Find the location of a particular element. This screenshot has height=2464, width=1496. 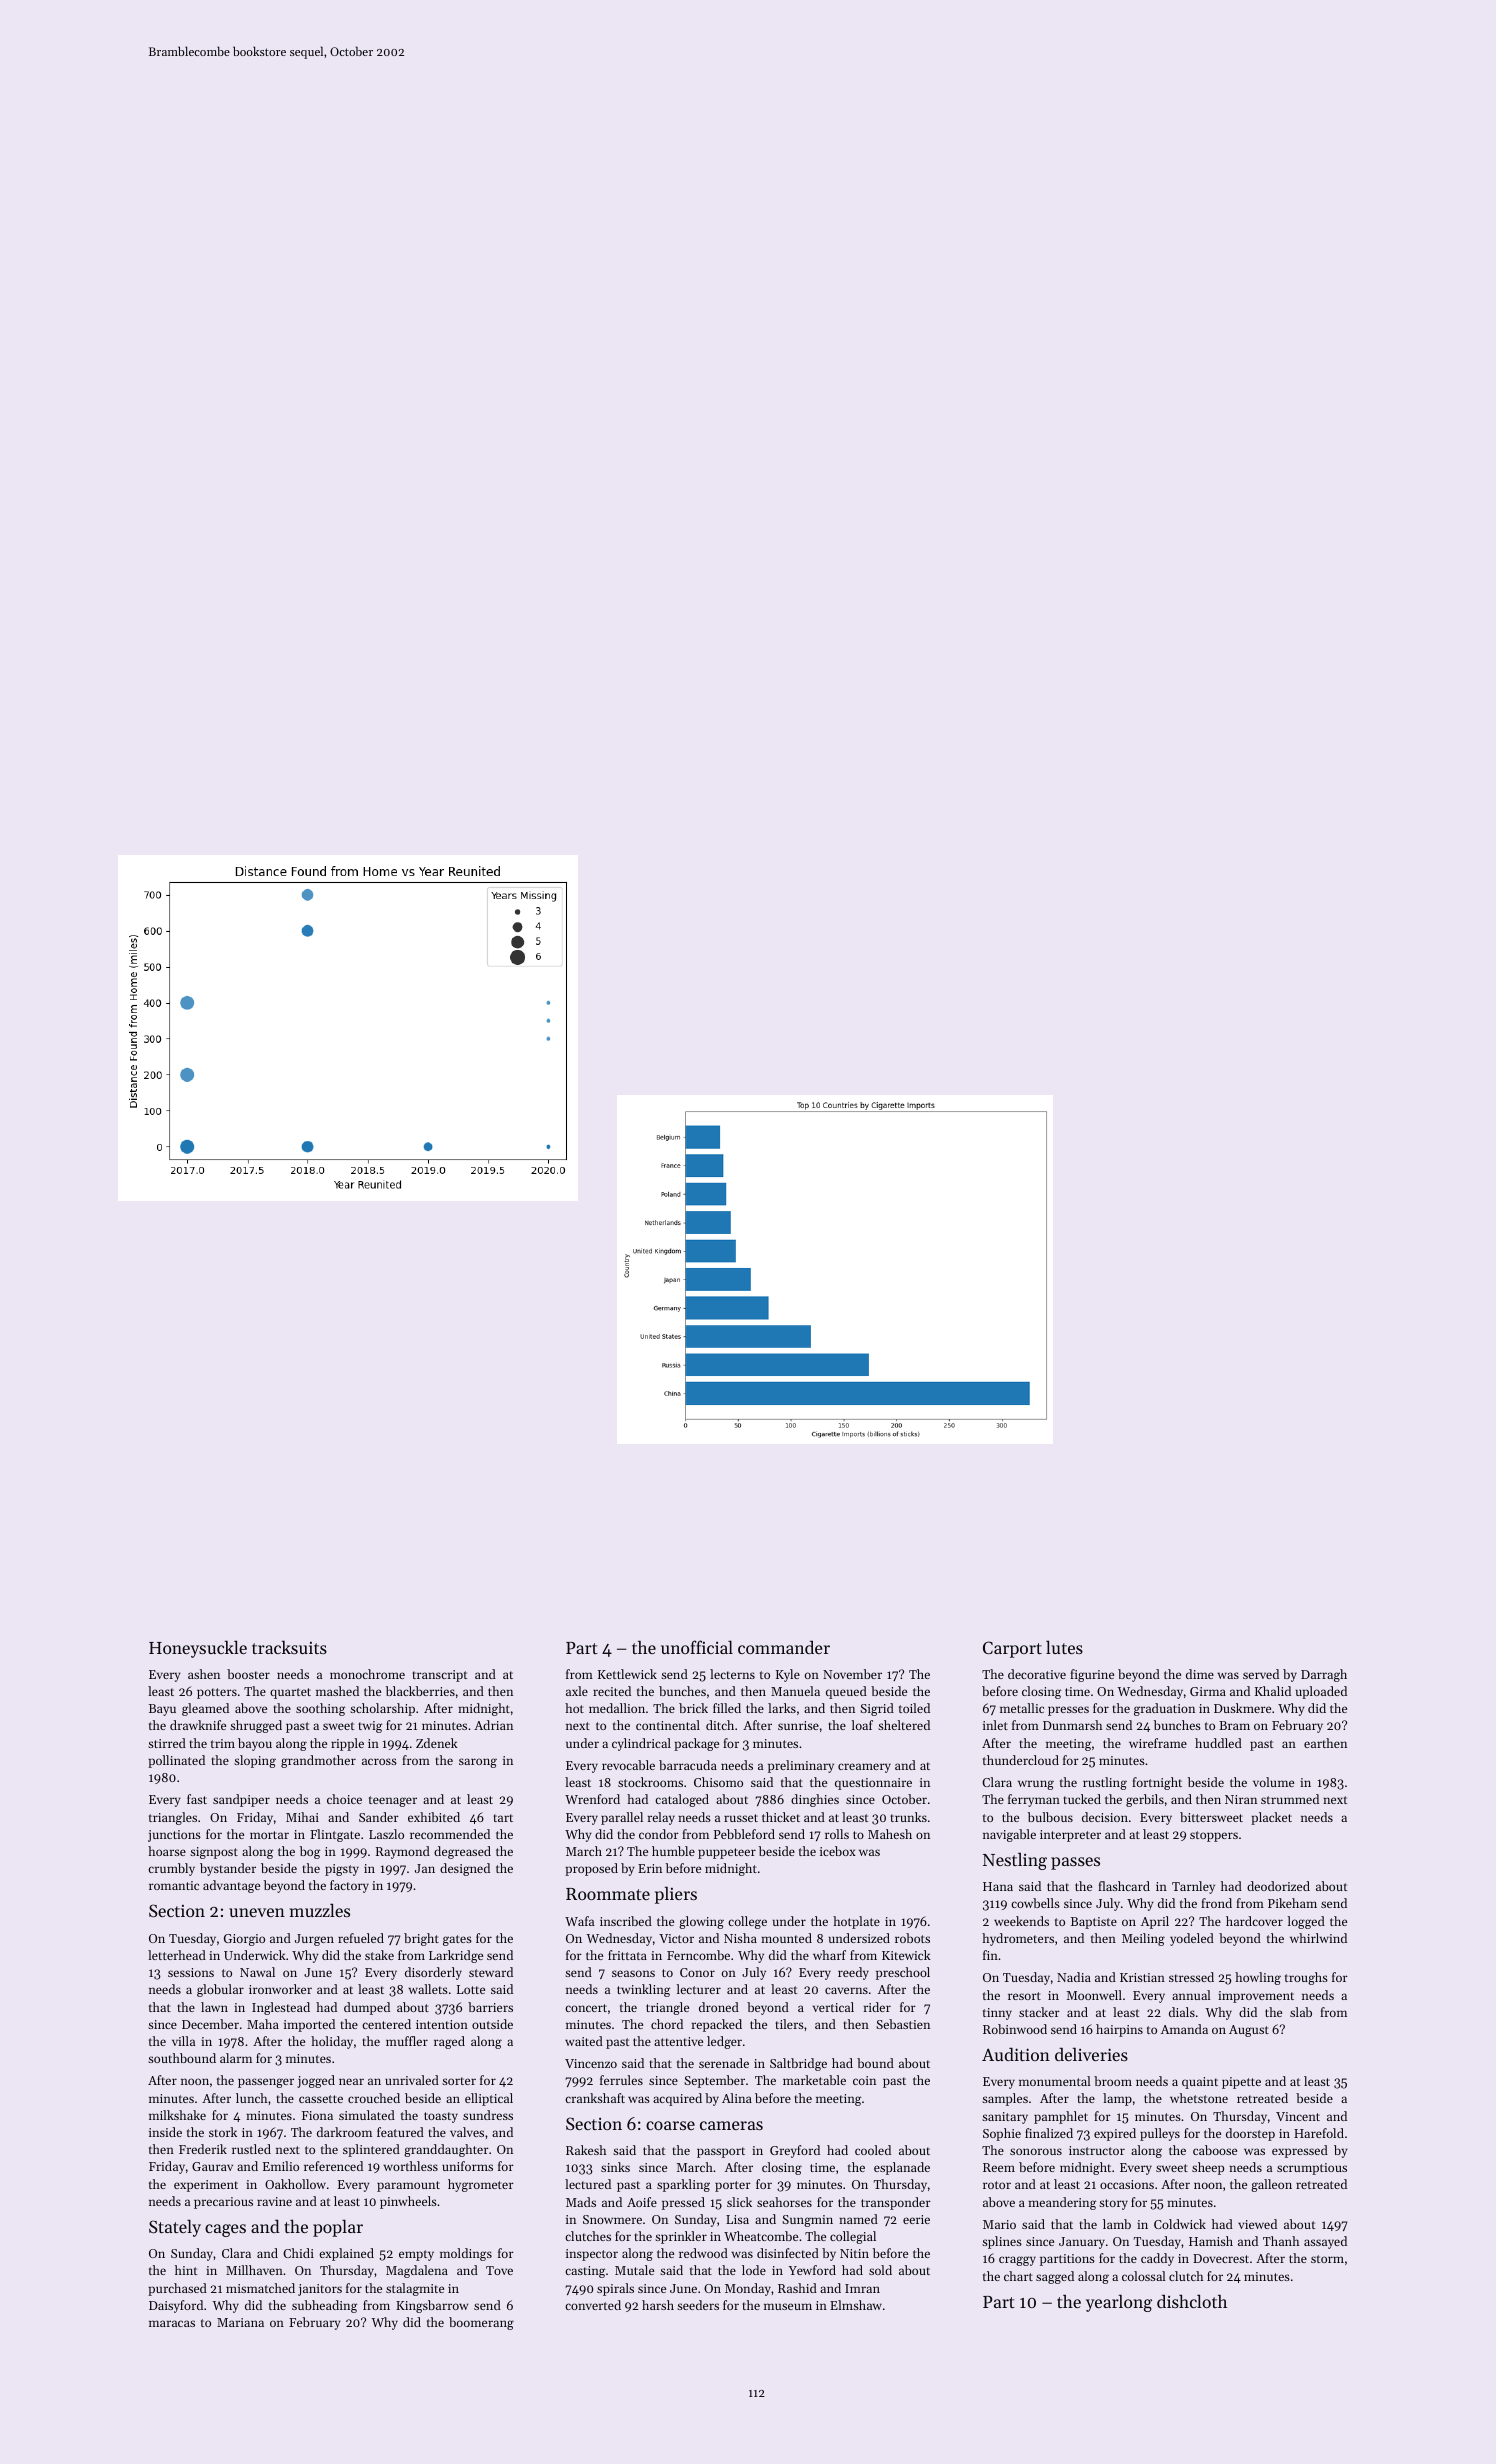

converted is located at coordinates (593, 2305).
